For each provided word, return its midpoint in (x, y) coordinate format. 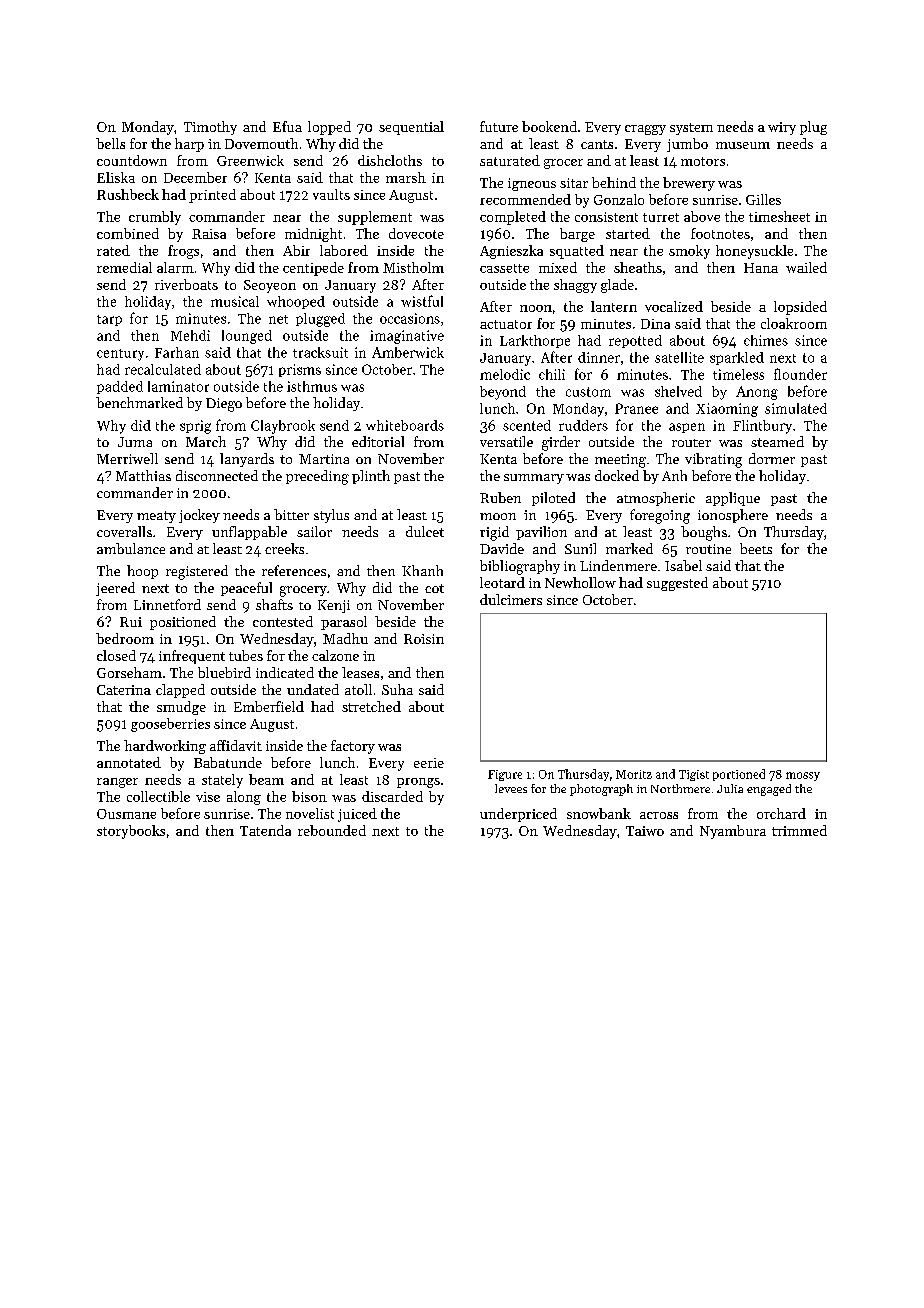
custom (588, 392)
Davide (502, 548)
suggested (677, 584)
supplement (375, 218)
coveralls (124, 531)
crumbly (155, 218)
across (659, 815)
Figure (505, 775)
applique (733, 499)
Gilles (763, 199)
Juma (135, 442)
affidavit (236, 745)
